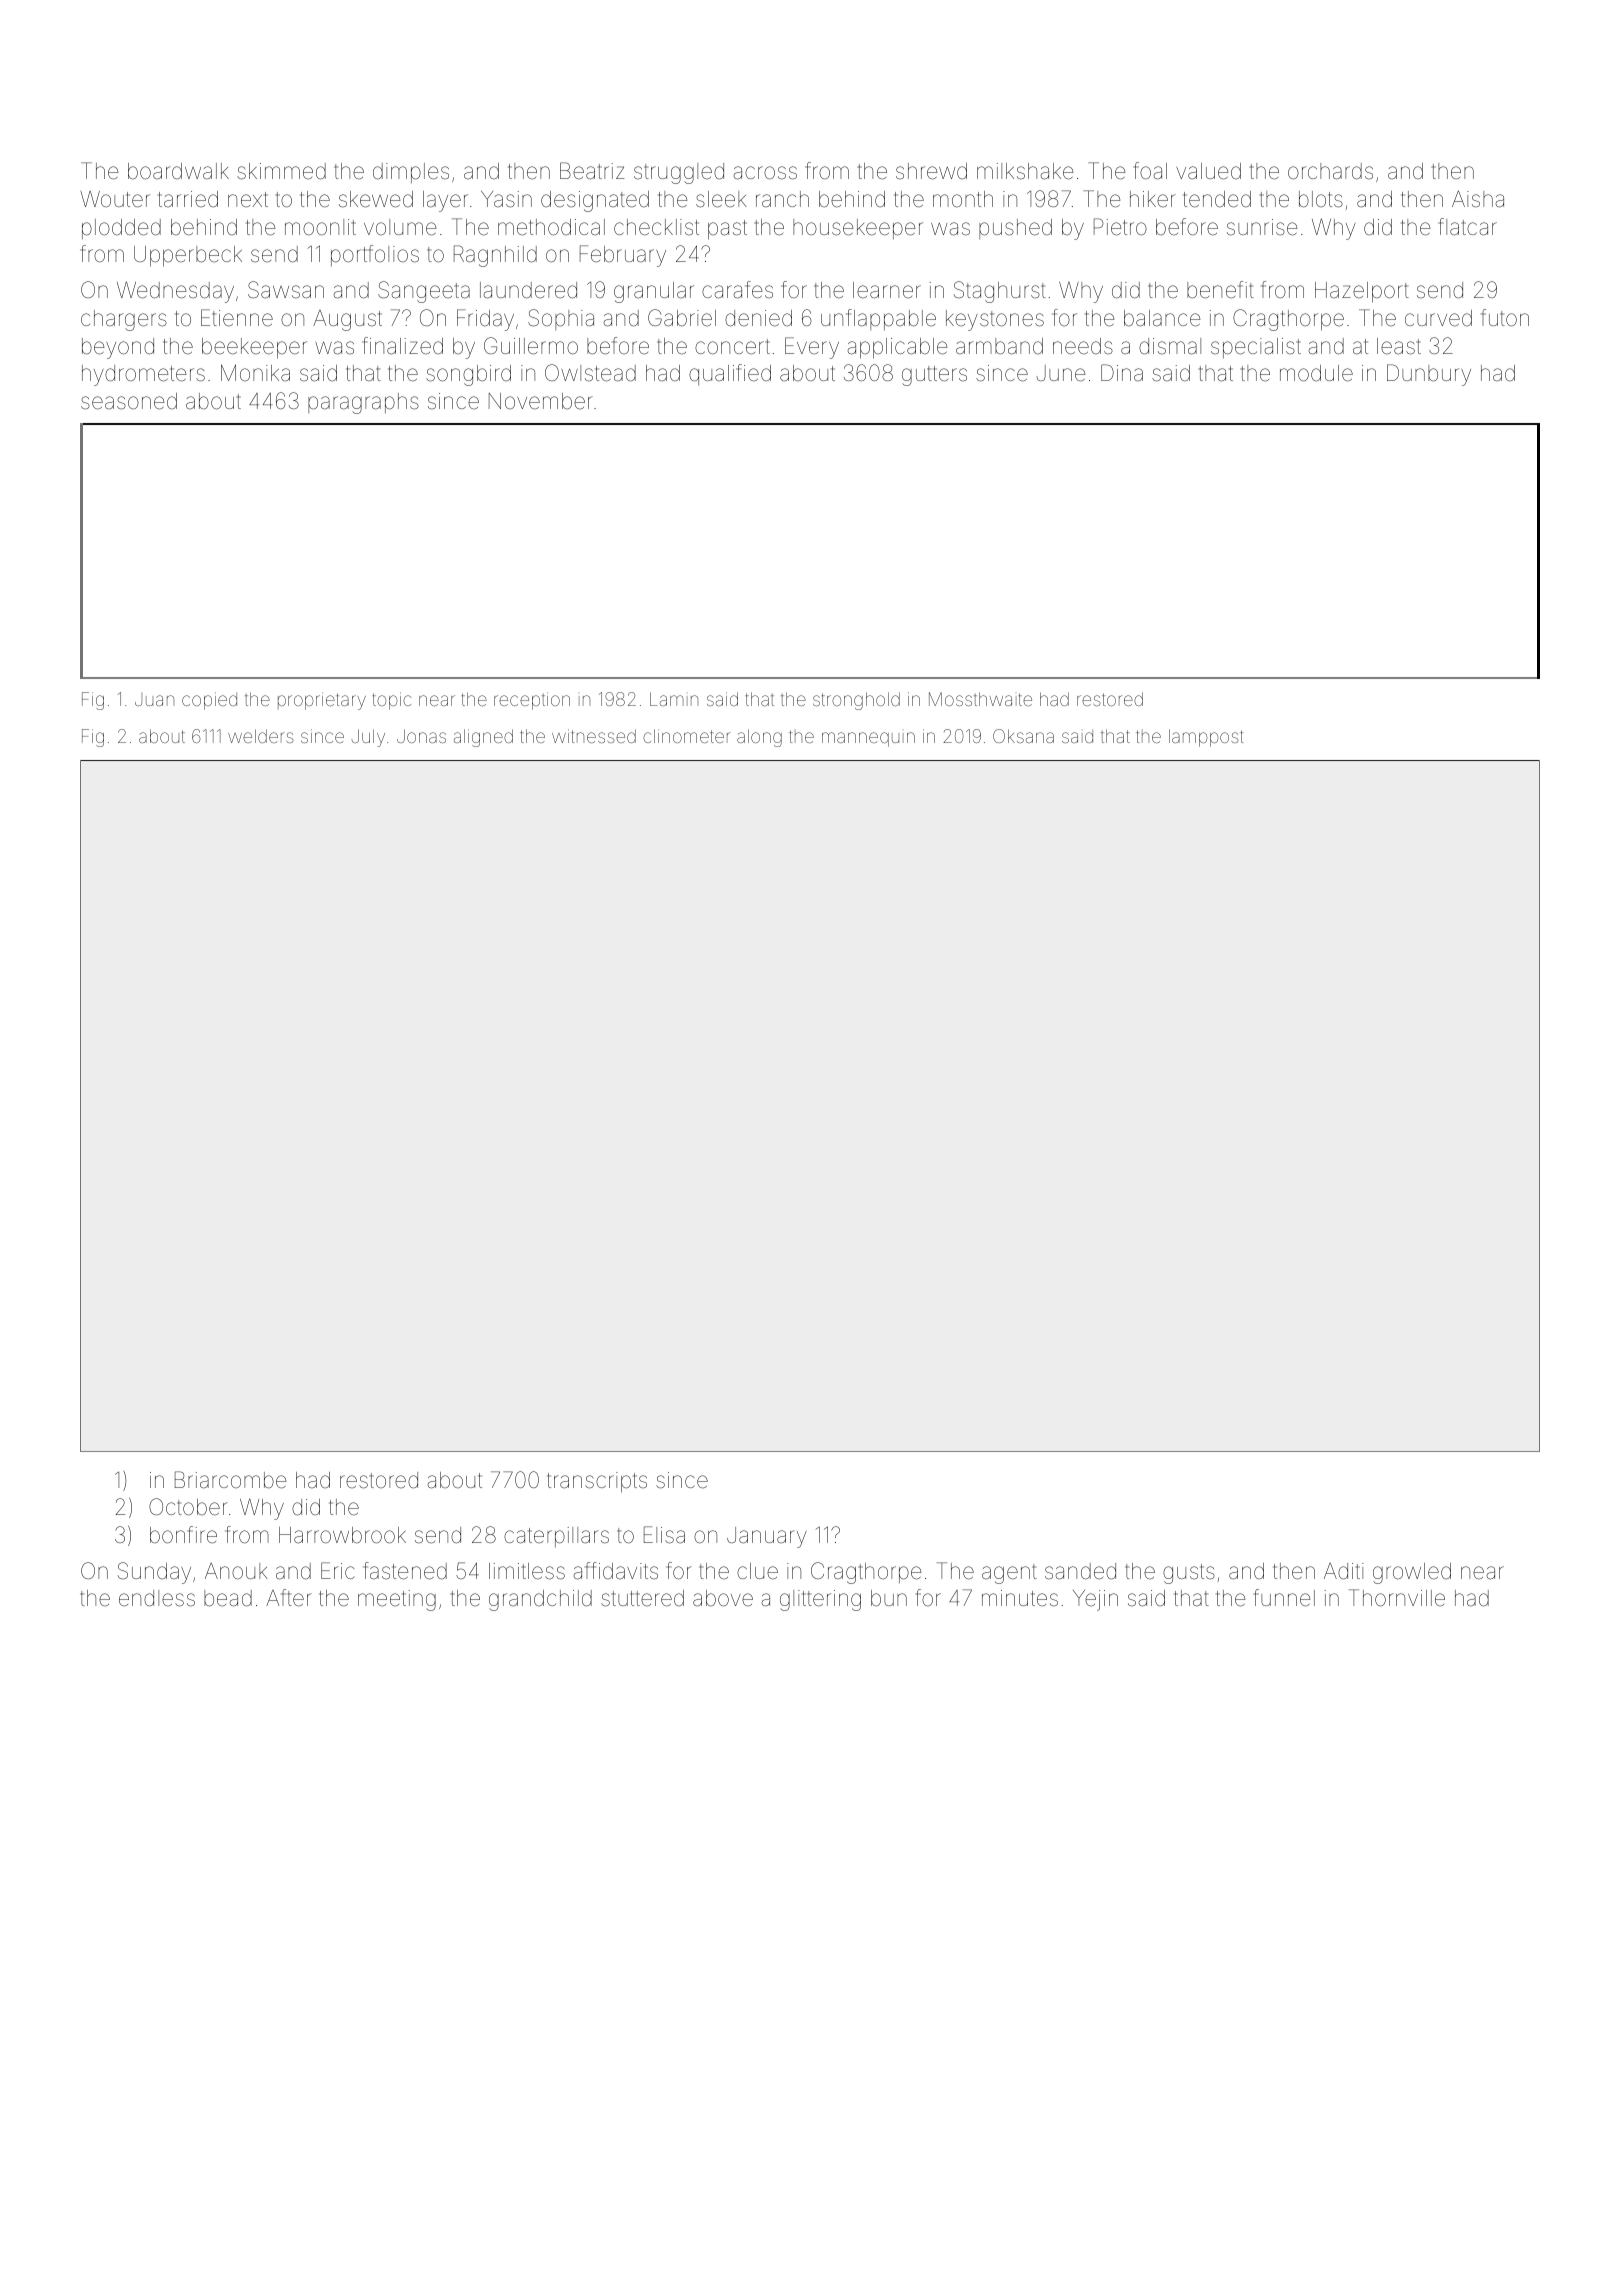  Describe the element at coordinates (1412, 1573) in the screenshot. I see `growled` at that location.
